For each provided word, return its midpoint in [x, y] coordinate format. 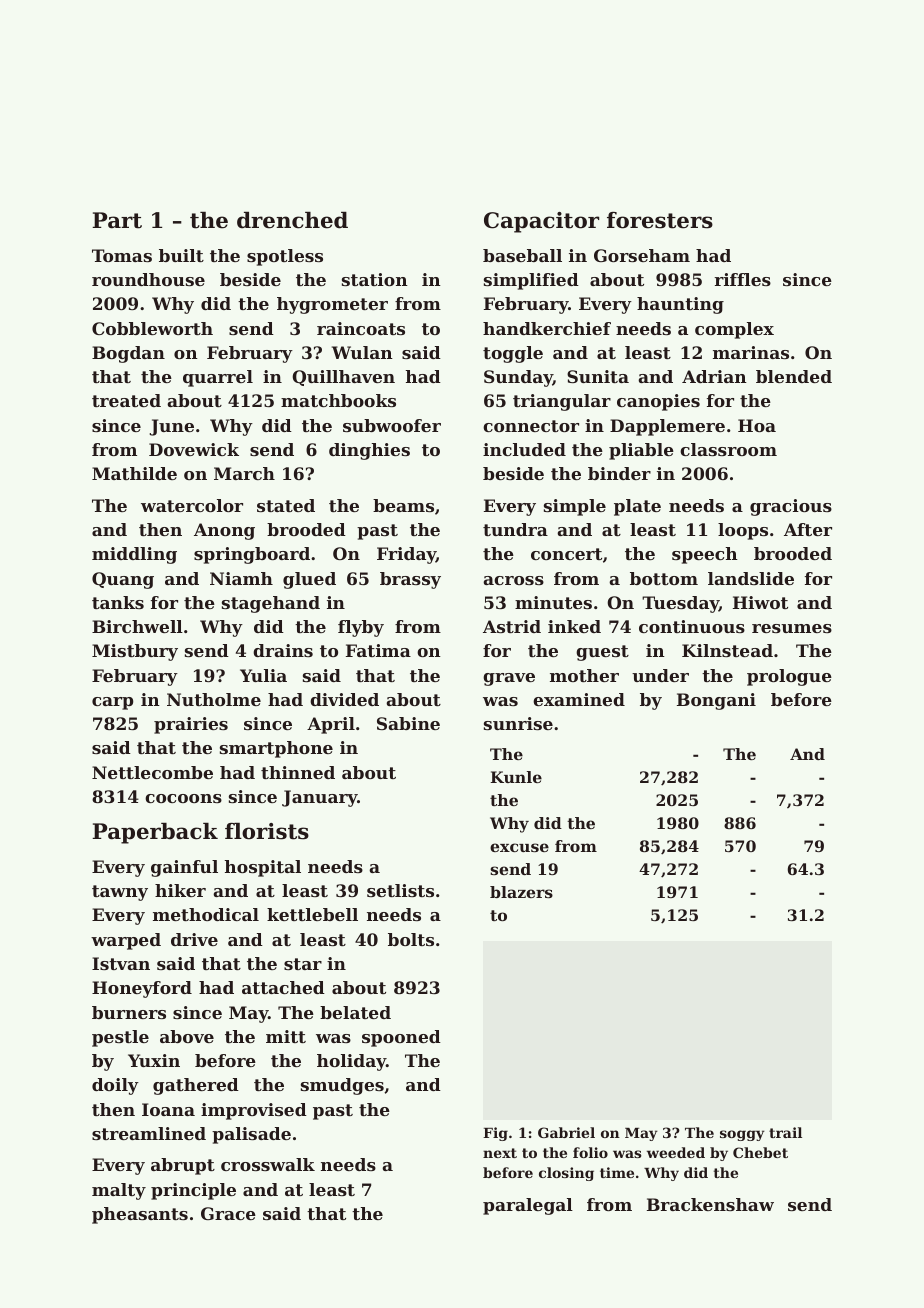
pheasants [140, 1215]
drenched [292, 220]
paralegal [528, 1206]
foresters [660, 220]
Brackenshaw [710, 1204]
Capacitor [541, 222]
